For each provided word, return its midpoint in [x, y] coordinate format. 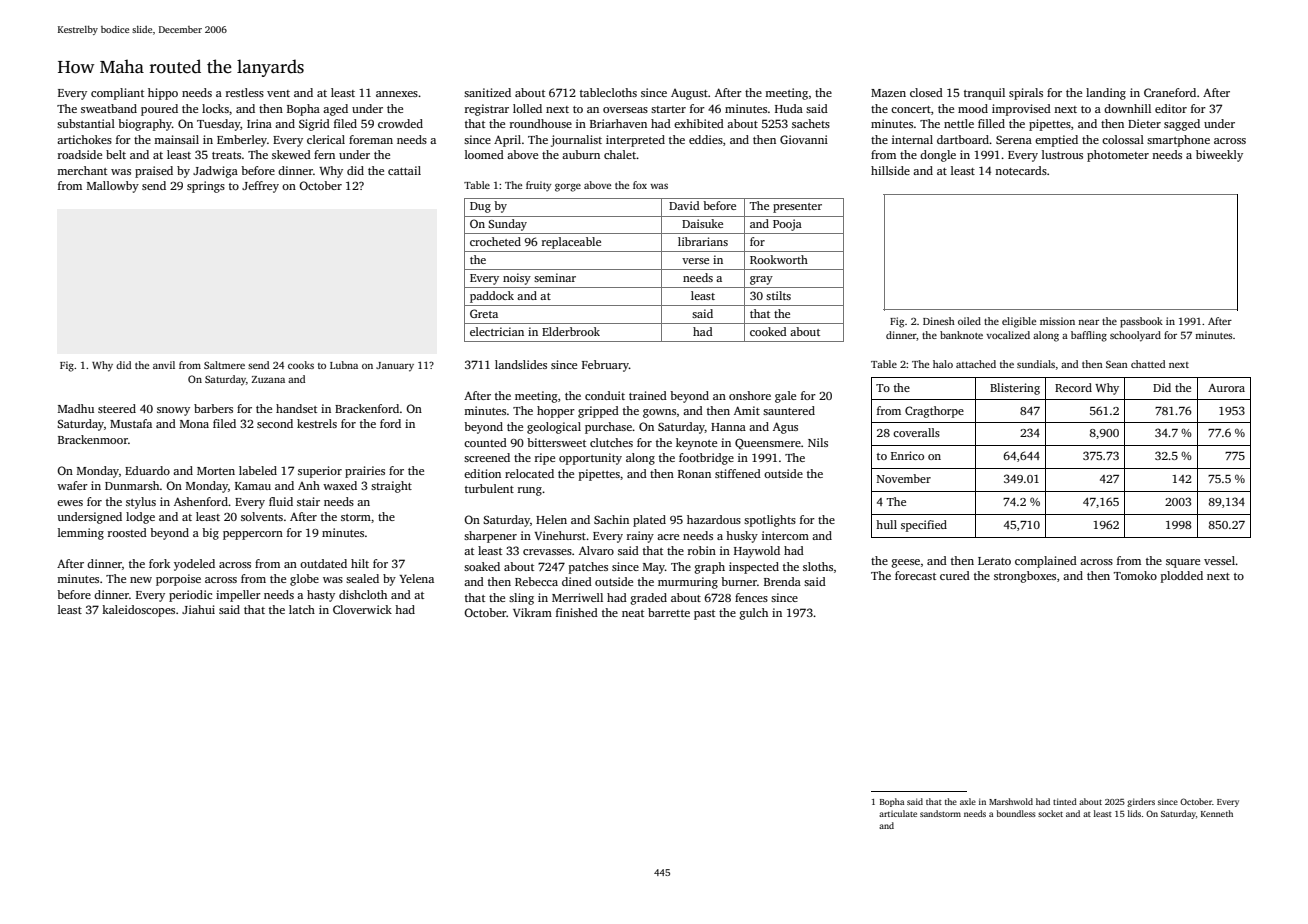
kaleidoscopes [138, 611]
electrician [497, 331]
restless [245, 92]
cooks [301, 365]
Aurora [1226, 388]
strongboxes [1025, 577]
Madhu [76, 408]
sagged [1182, 125]
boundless [1016, 813]
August [689, 94]
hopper [556, 412]
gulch [754, 614]
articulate [898, 813]
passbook [1141, 322]
